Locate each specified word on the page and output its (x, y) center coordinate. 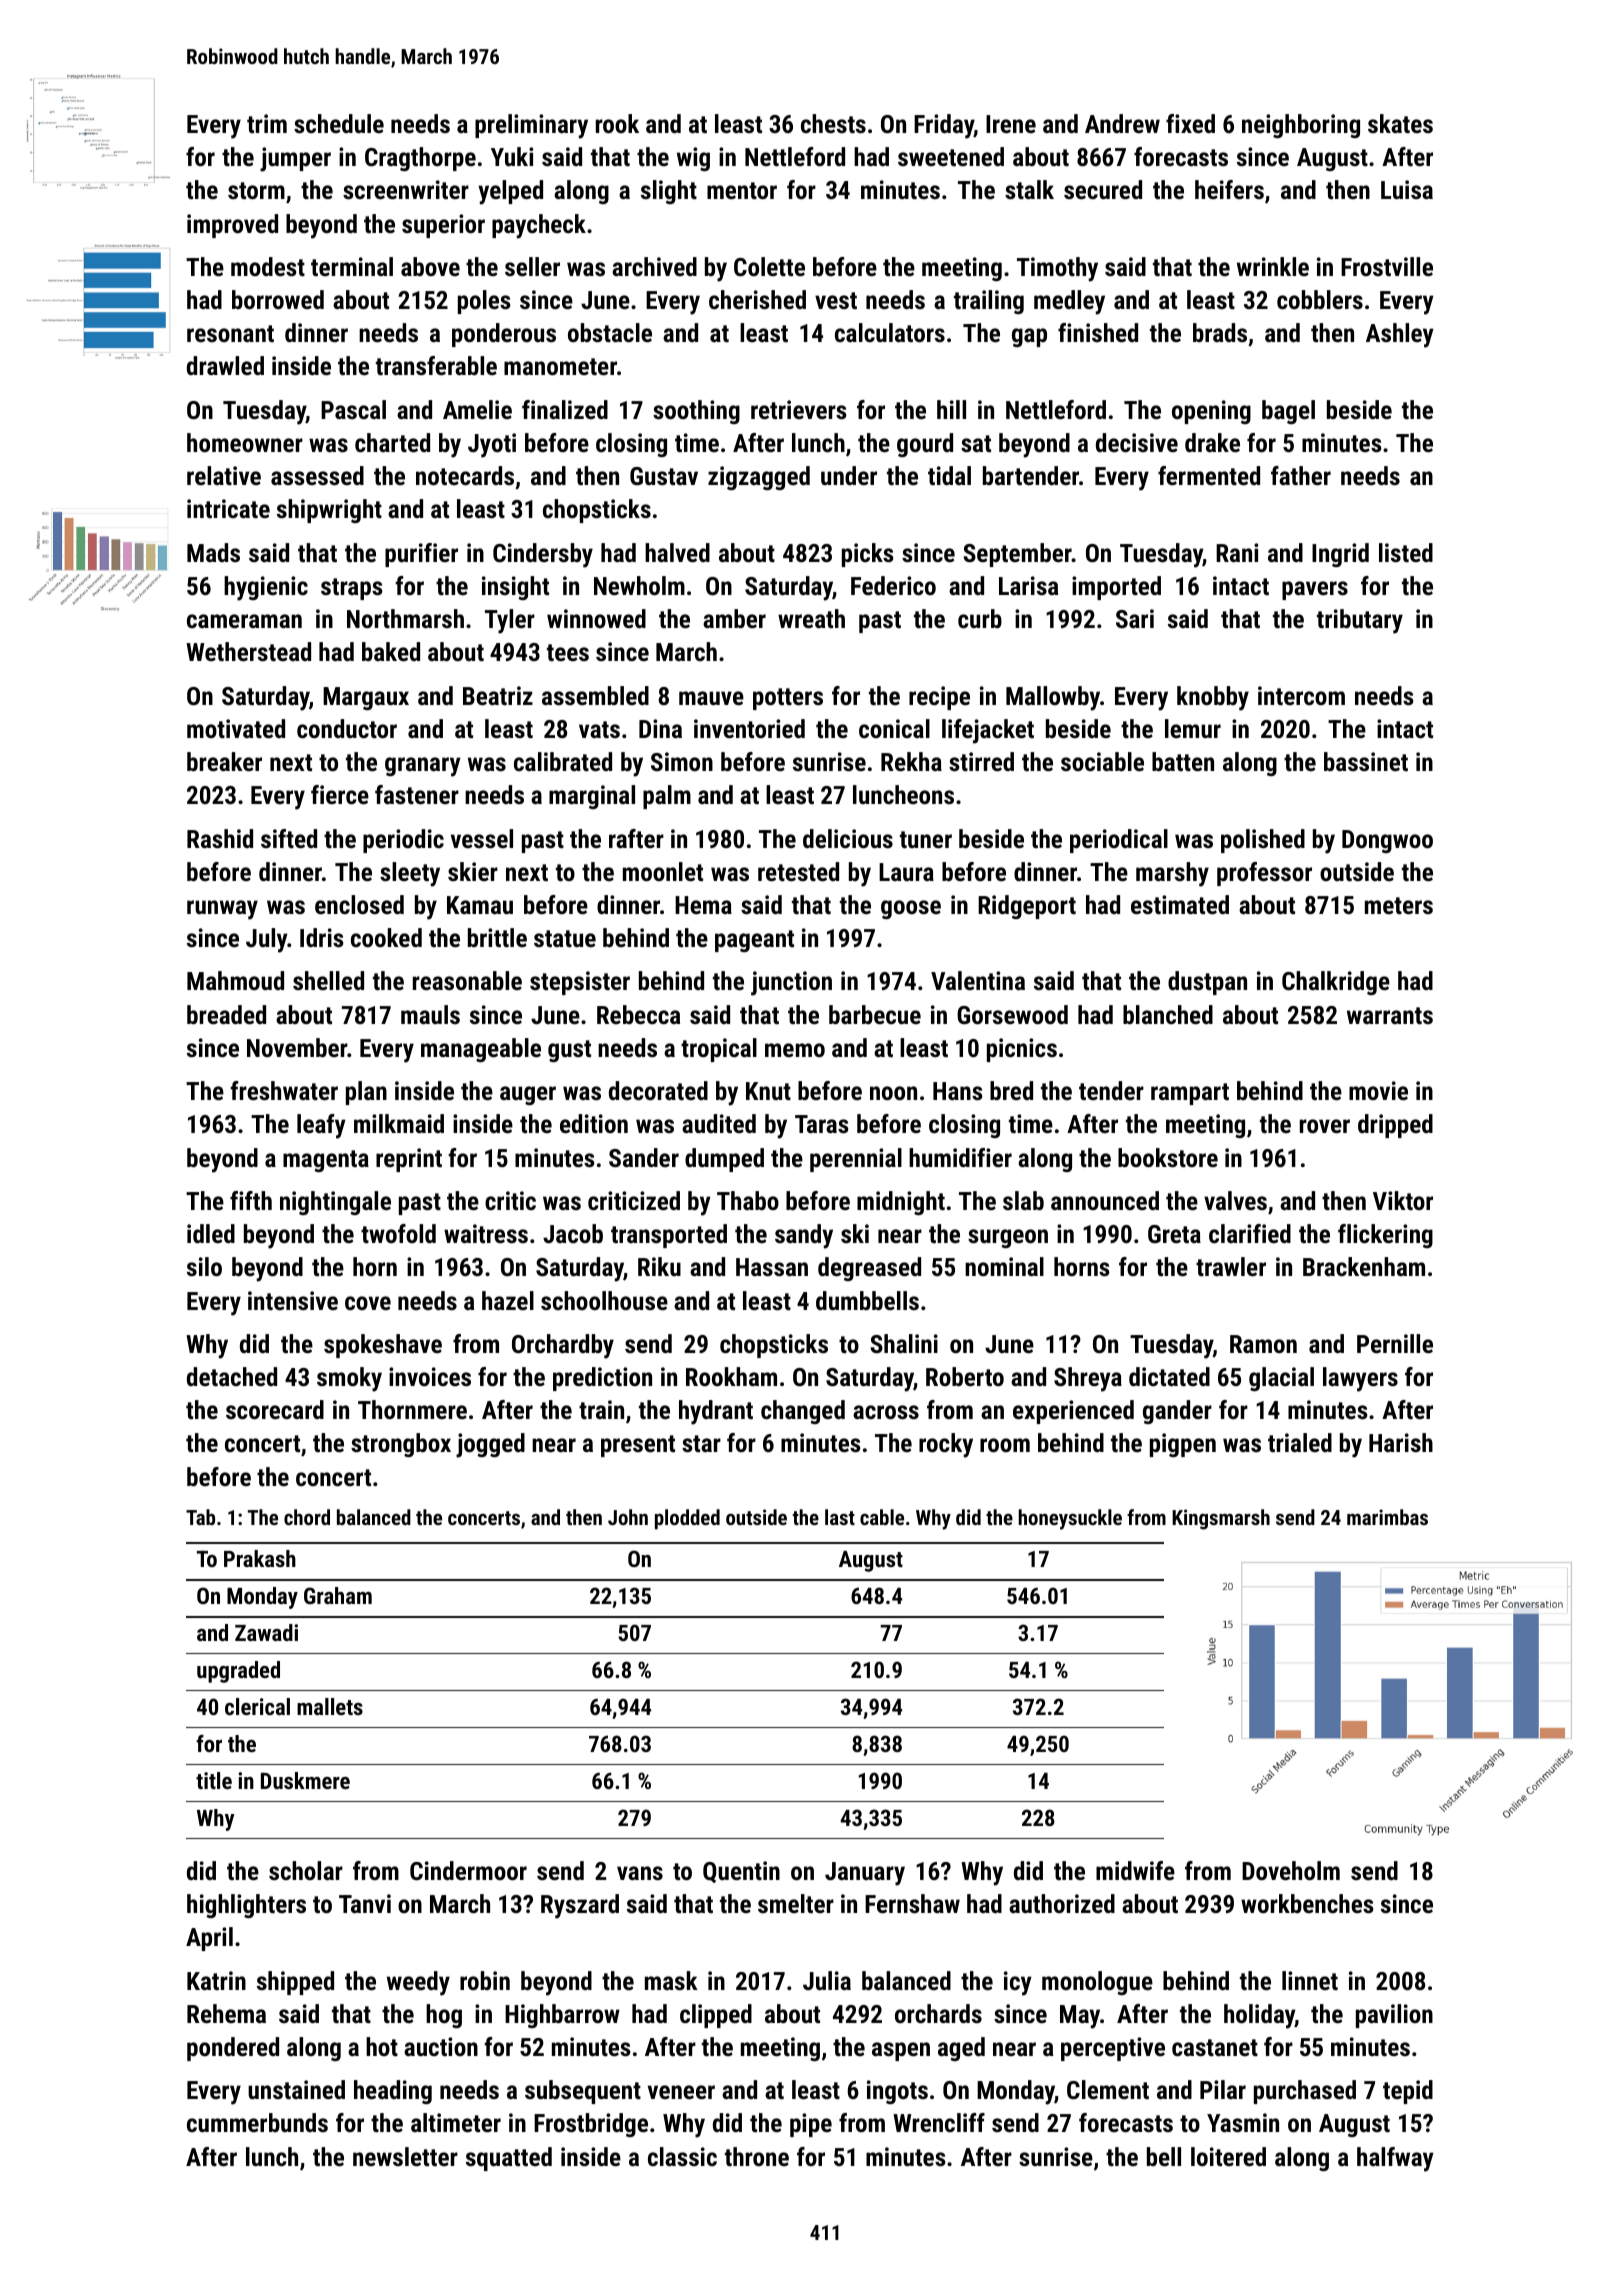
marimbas (1387, 1517)
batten (1183, 761)
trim (267, 123)
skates (1400, 123)
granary (423, 767)
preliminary (531, 126)
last (840, 1517)
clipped (716, 2016)
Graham (338, 1595)
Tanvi (365, 1903)
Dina (660, 728)
